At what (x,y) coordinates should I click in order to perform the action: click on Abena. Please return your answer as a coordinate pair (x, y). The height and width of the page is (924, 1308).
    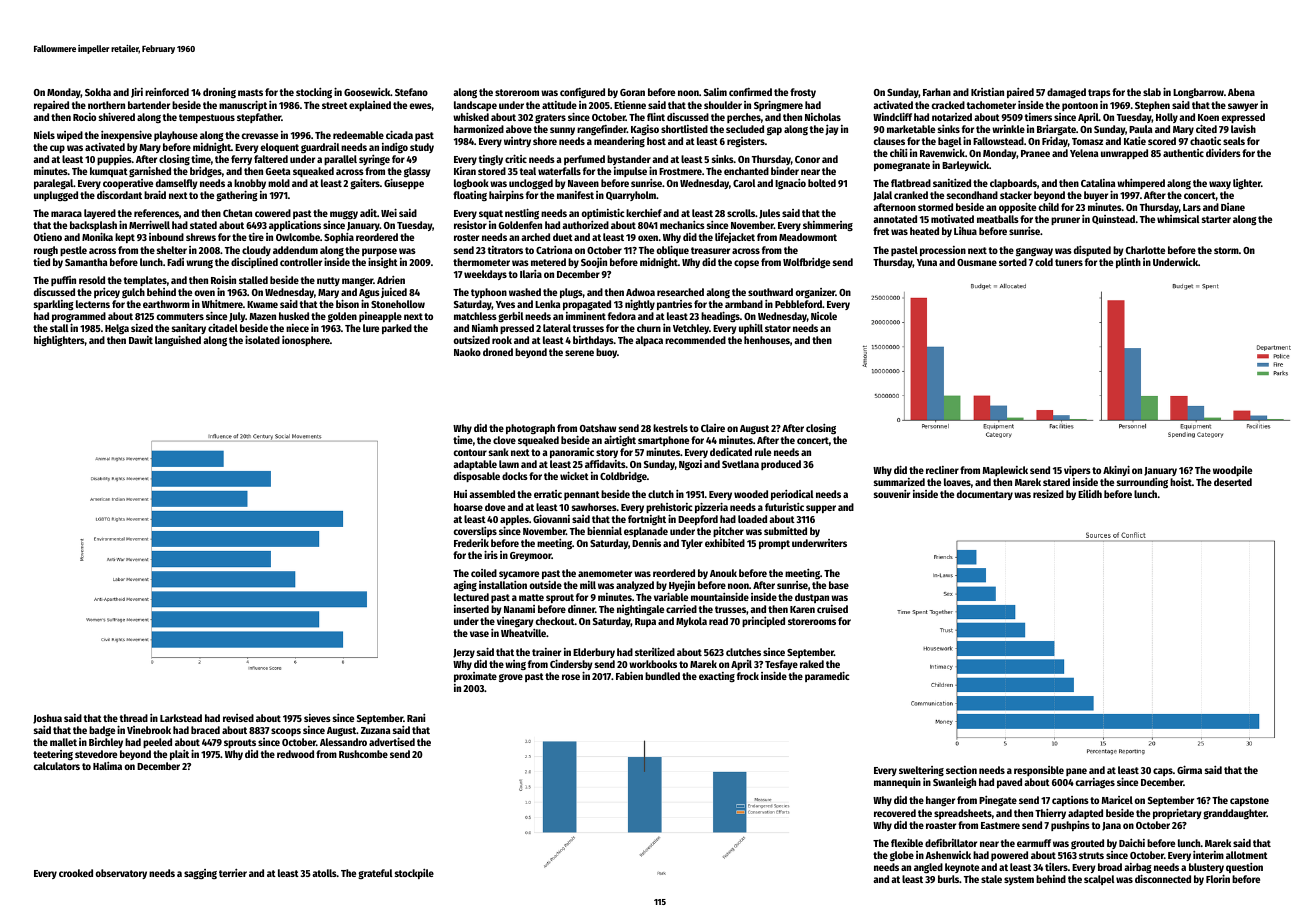
    Looking at the image, I should click on (1241, 92).
